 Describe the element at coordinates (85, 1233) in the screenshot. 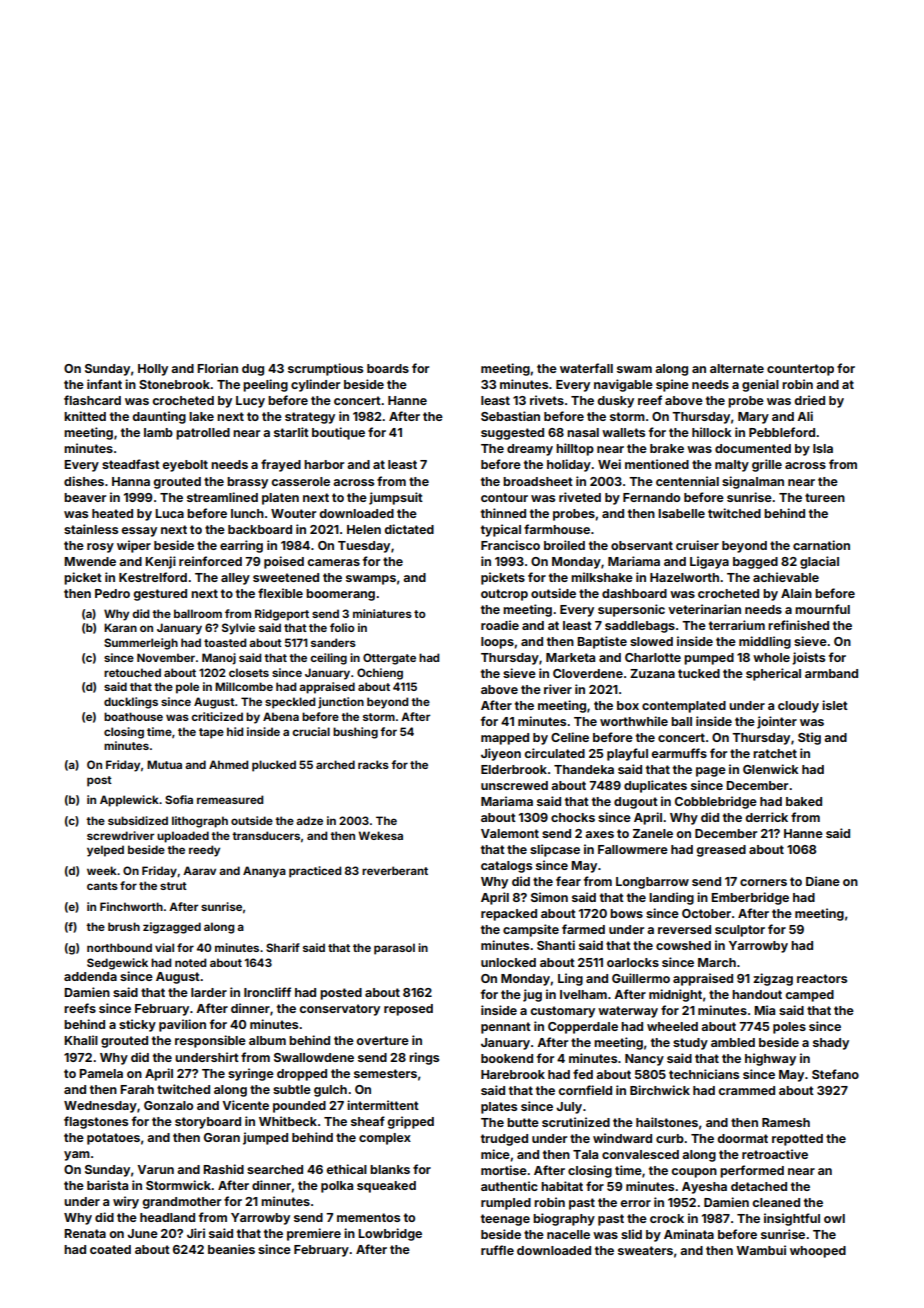

I see `Renata` at that location.
